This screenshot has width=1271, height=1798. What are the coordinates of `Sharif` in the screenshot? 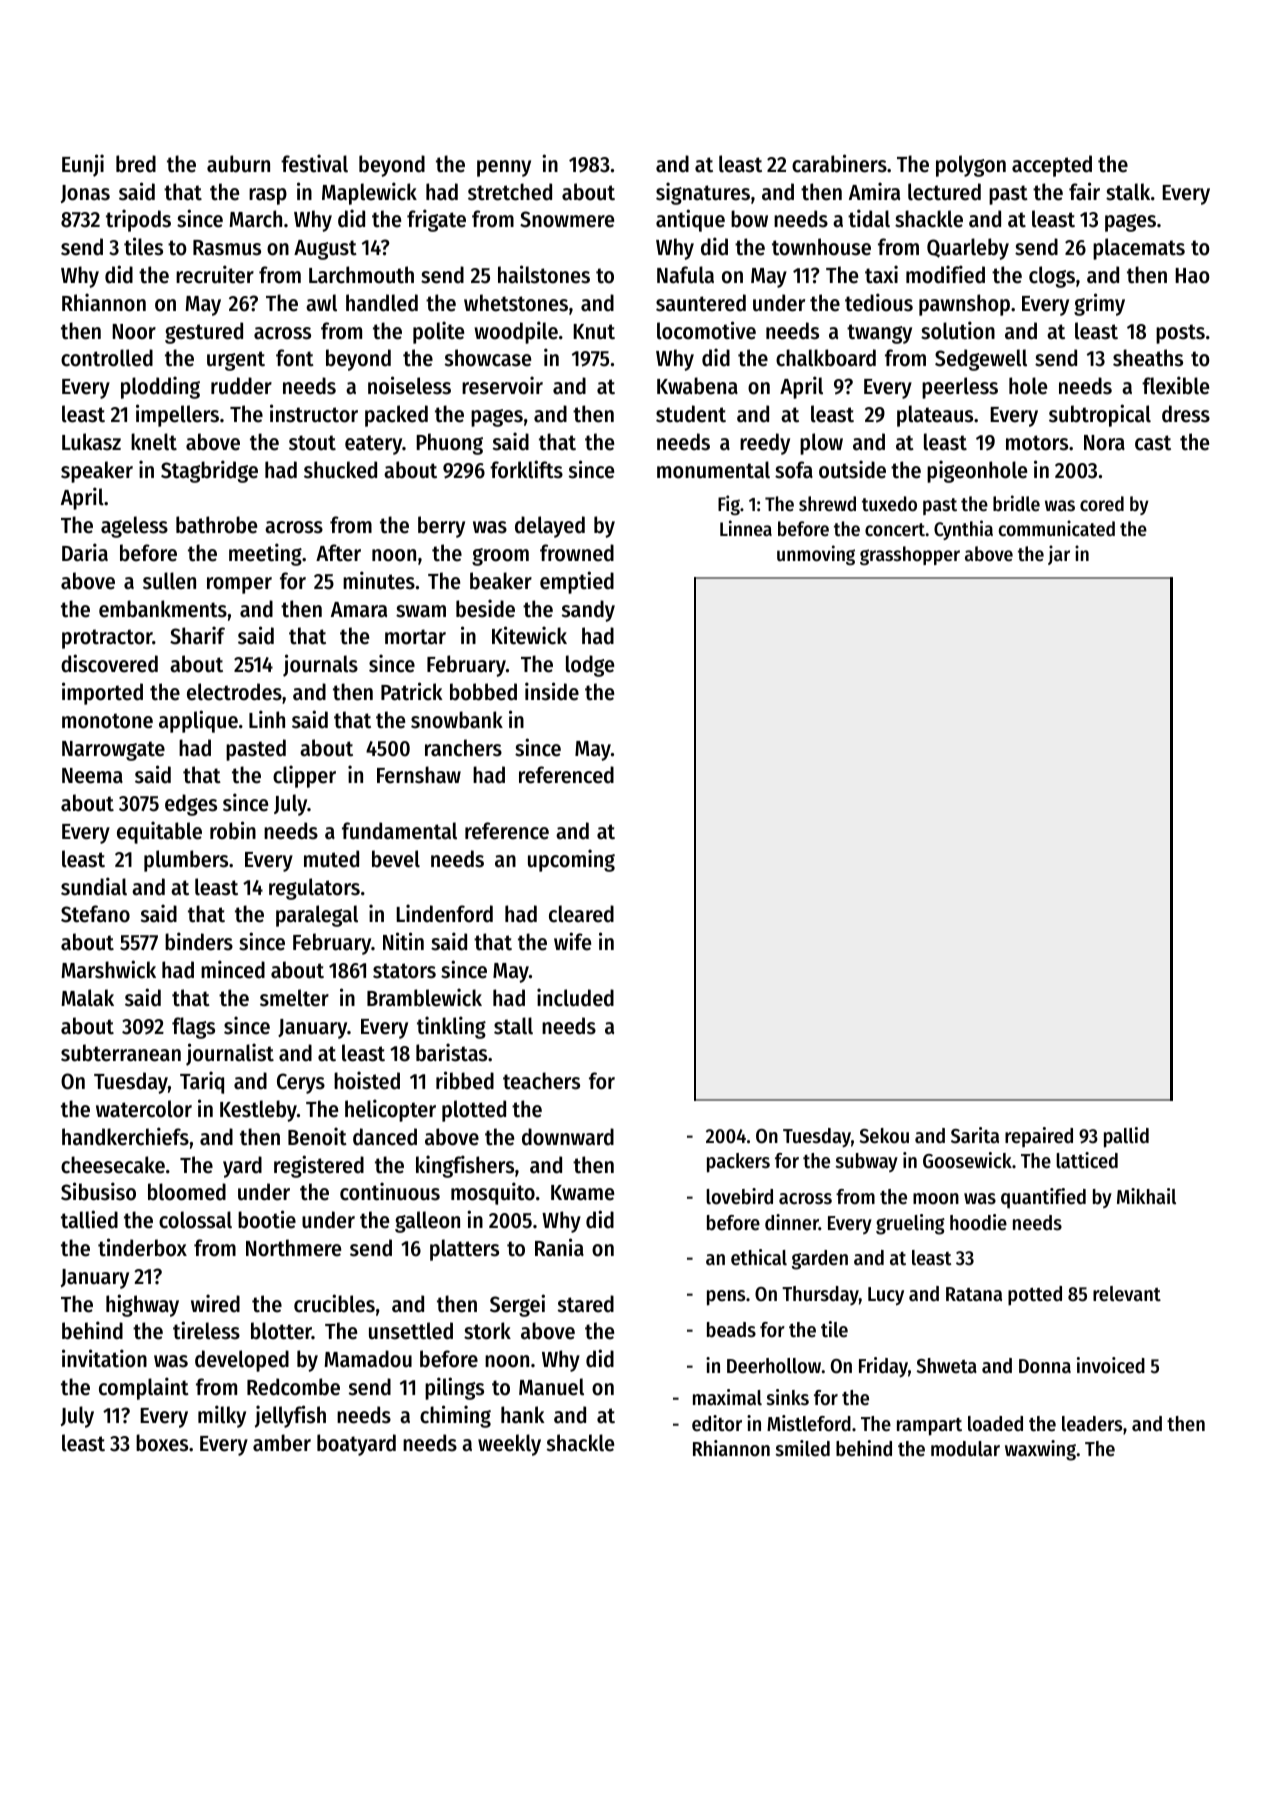 It's located at (197, 635).
